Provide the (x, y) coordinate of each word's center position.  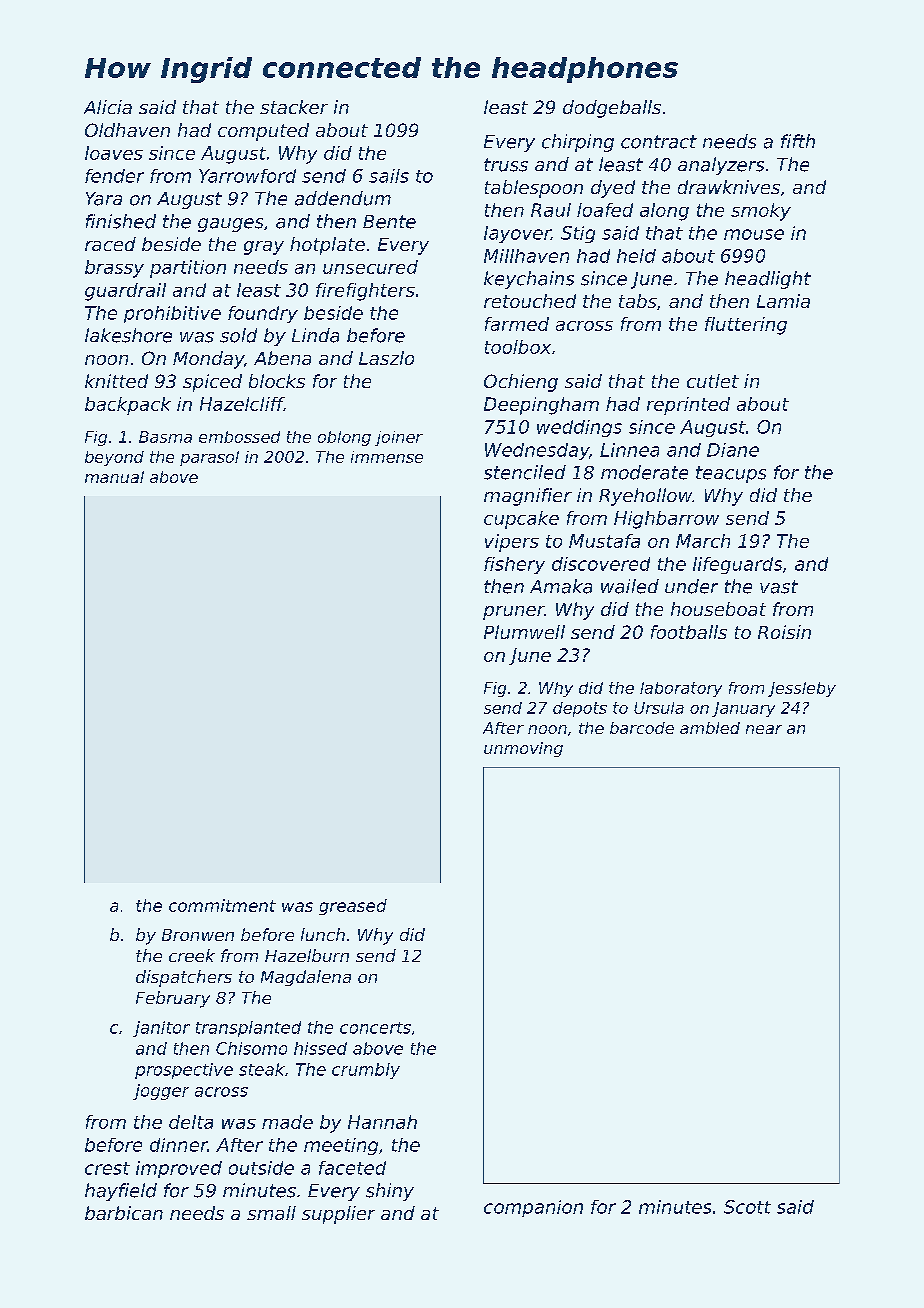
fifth (798, 141)
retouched (530, 301)
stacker (294, 107)
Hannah (382, 1122)
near (764, 729)
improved (179, 1169)
